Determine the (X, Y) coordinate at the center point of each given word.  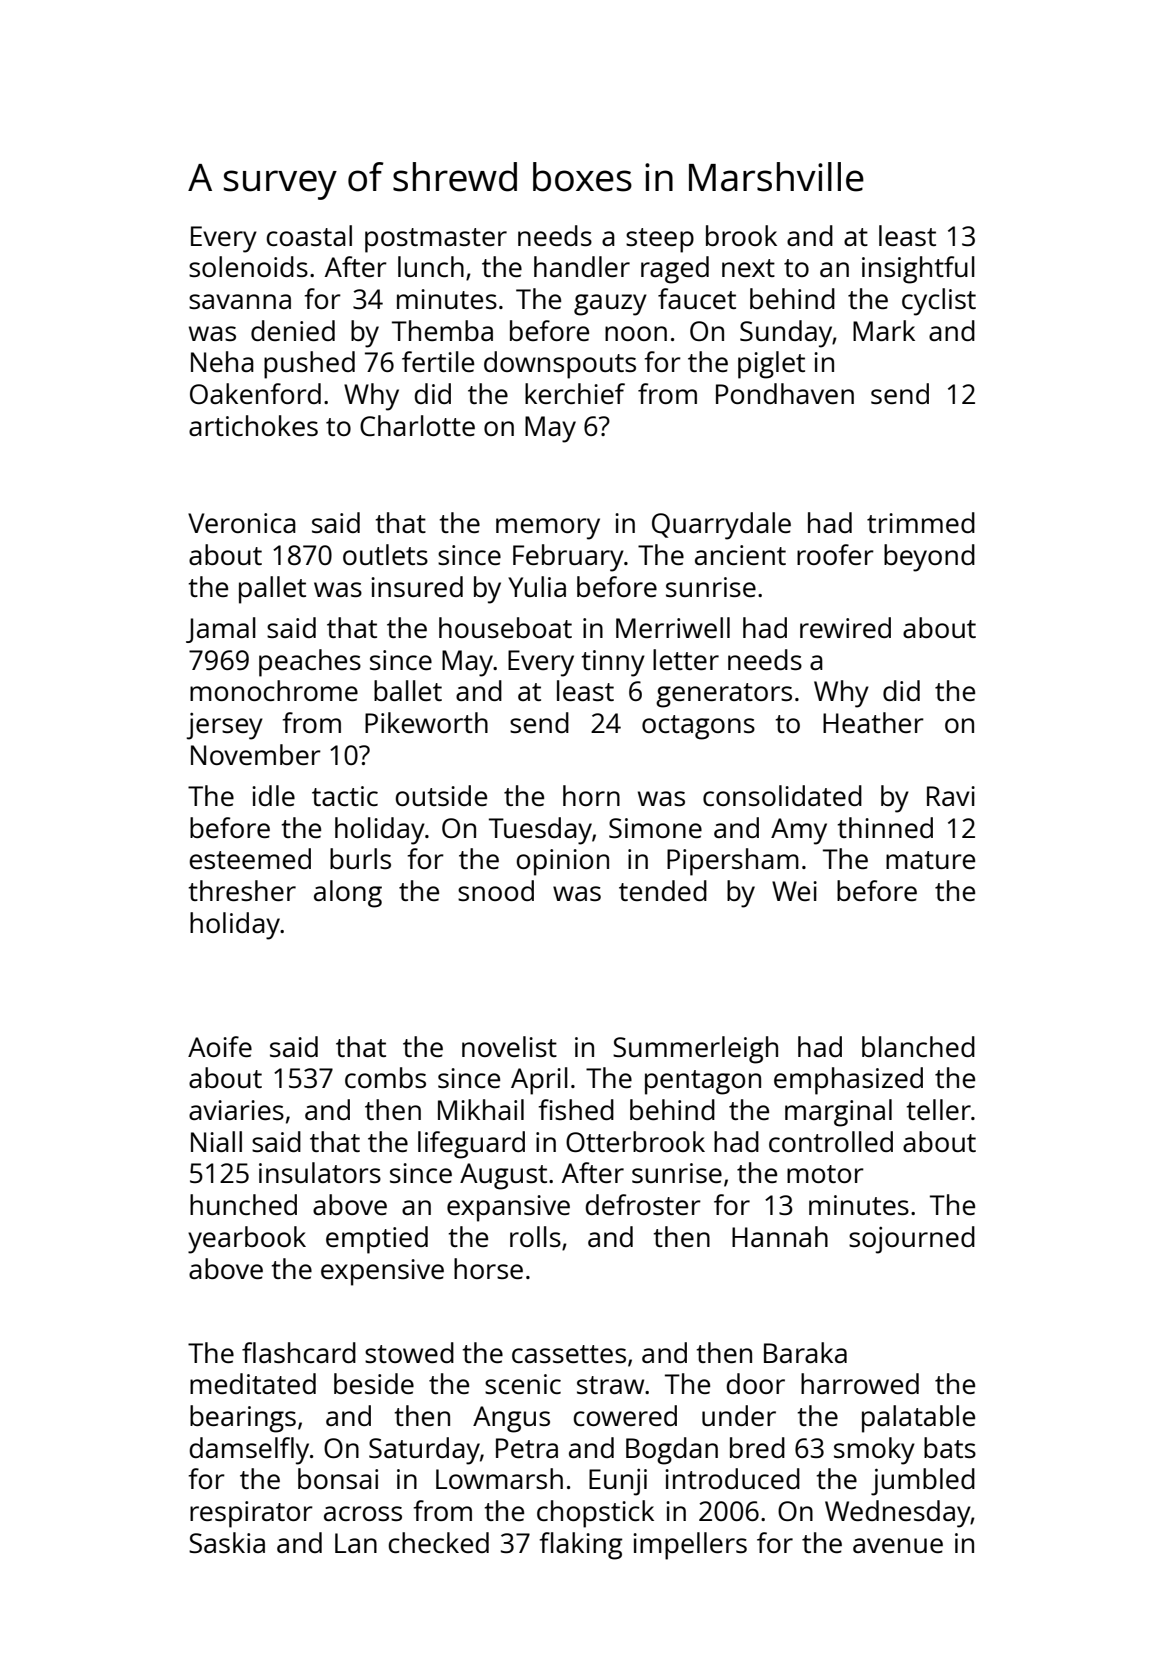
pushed (309, 365)
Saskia (227, 1542)
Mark (884, 330)
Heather (873, 722)
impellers (690, 1546)
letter (686, 659)
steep (660, 240)
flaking (581, 1546)
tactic (345, 796)
